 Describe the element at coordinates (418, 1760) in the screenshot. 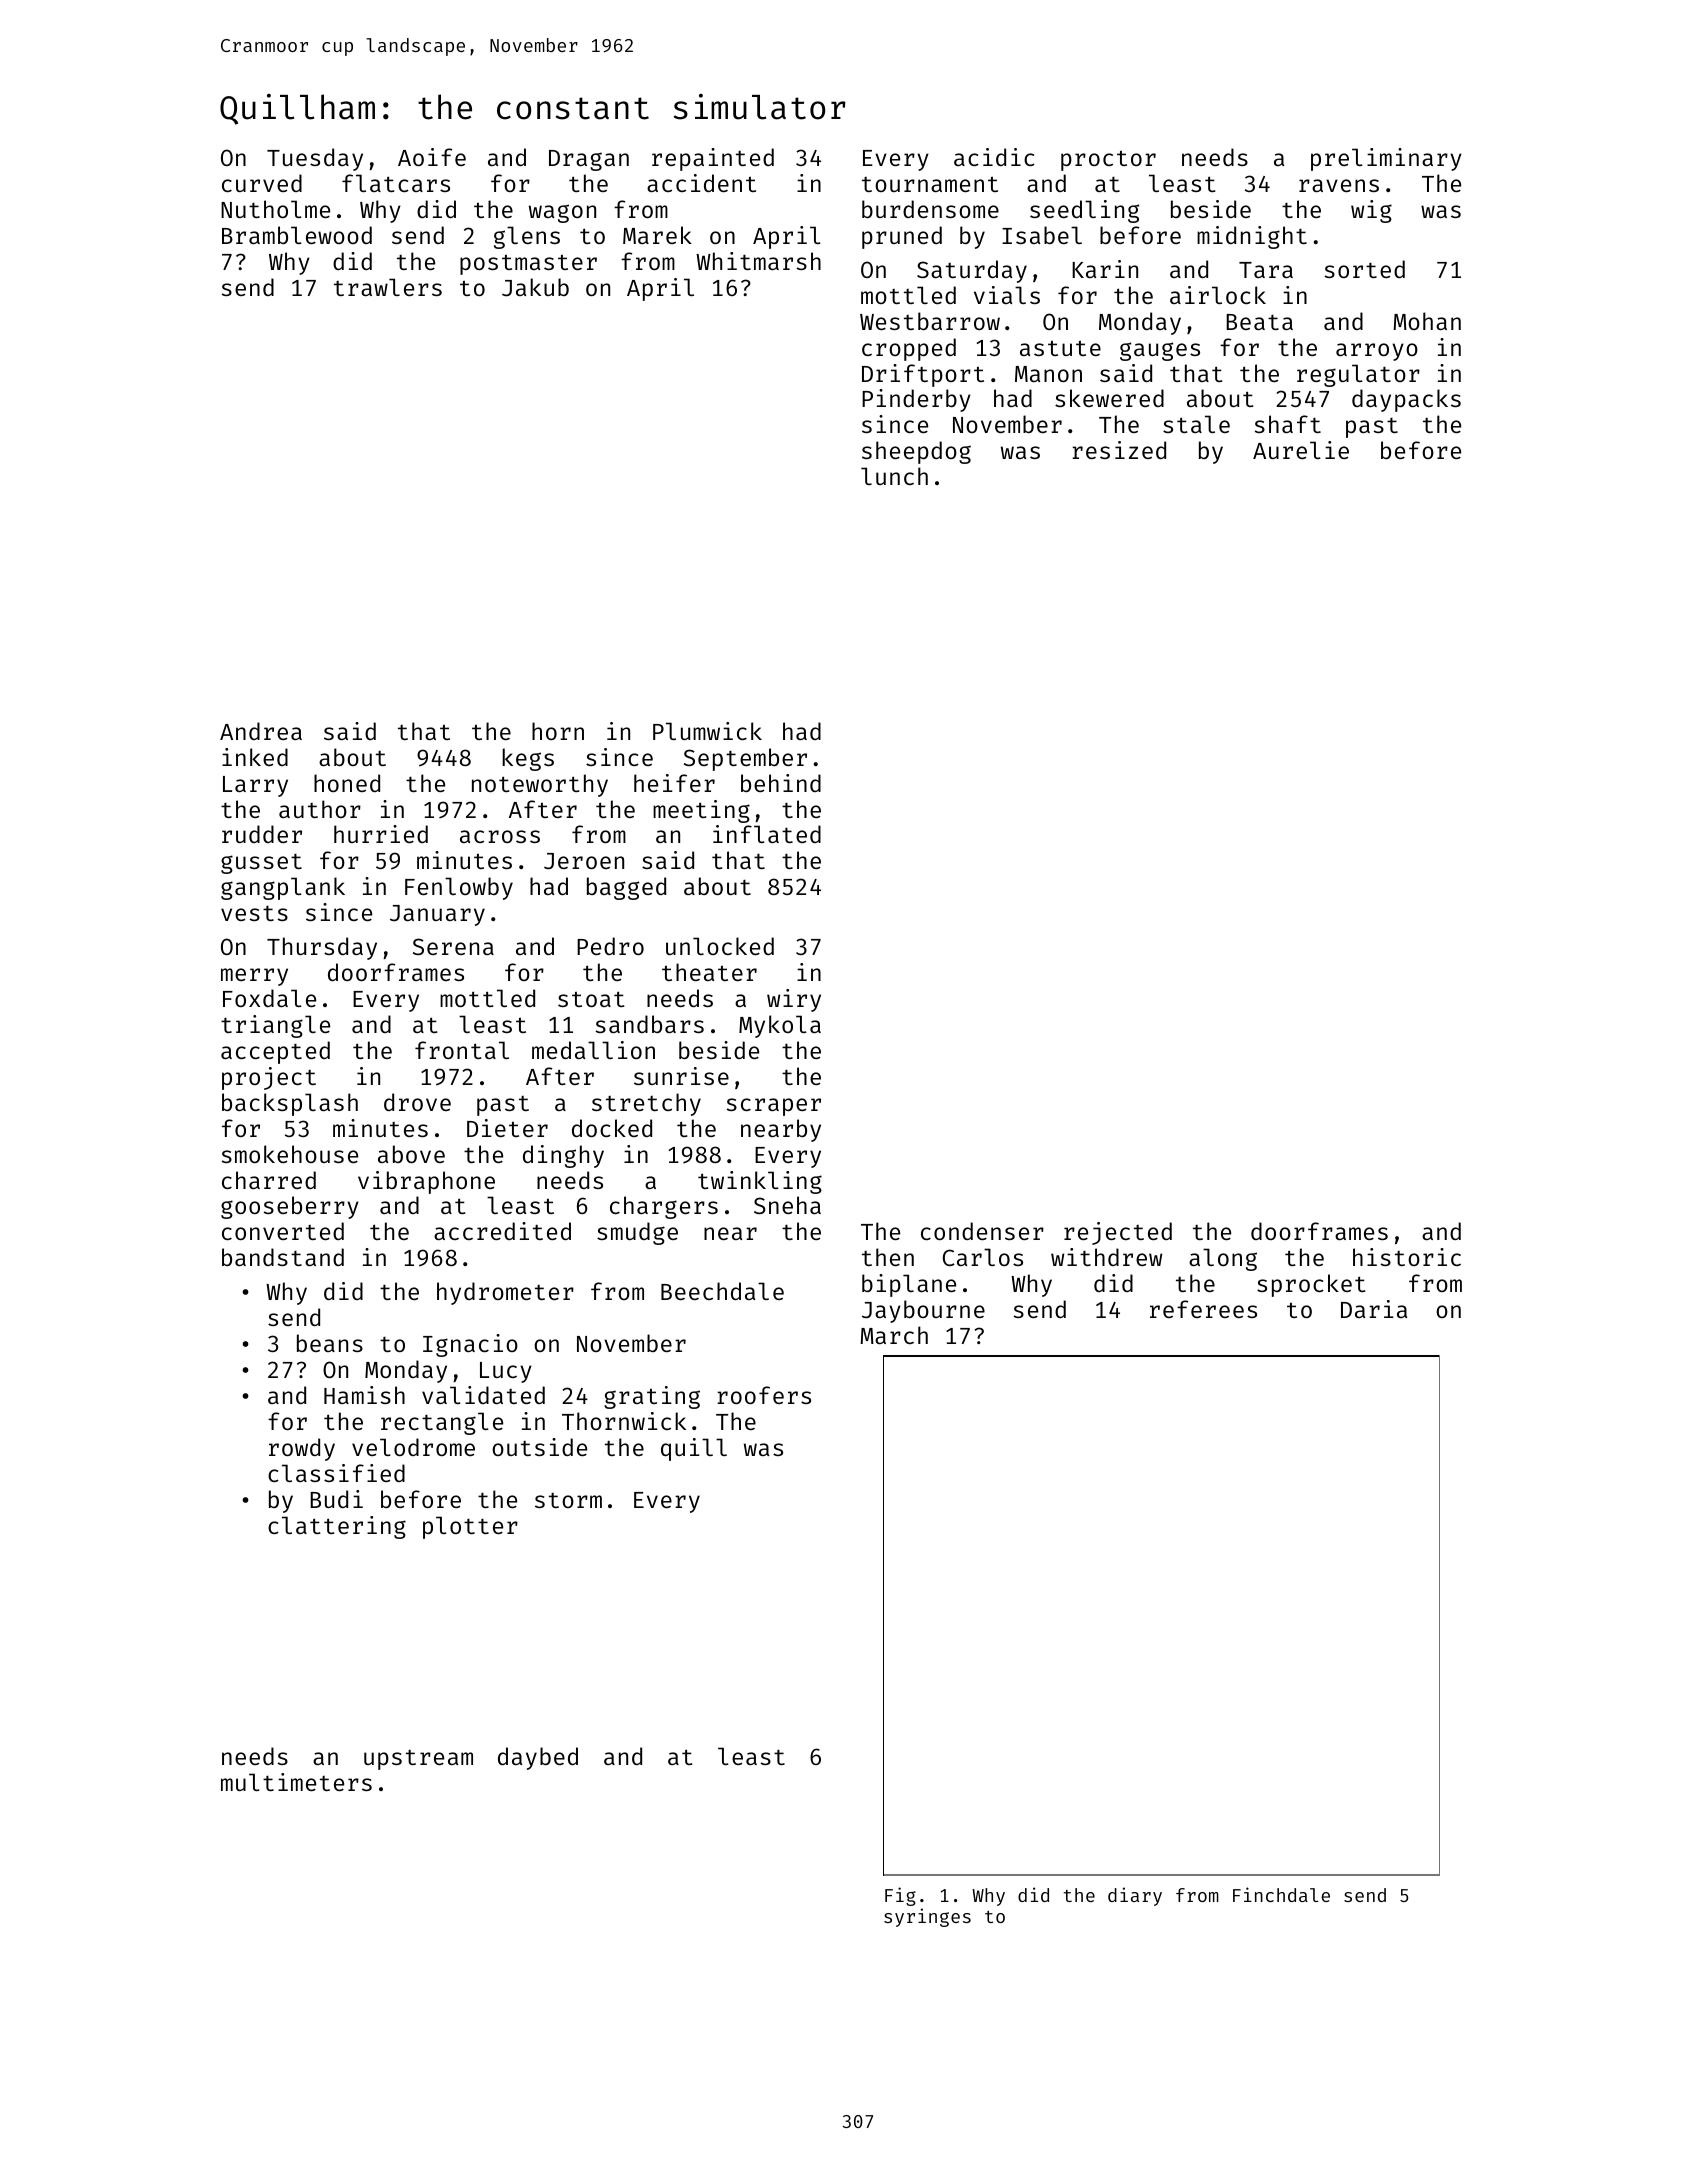

I see `upstream` at that location.
